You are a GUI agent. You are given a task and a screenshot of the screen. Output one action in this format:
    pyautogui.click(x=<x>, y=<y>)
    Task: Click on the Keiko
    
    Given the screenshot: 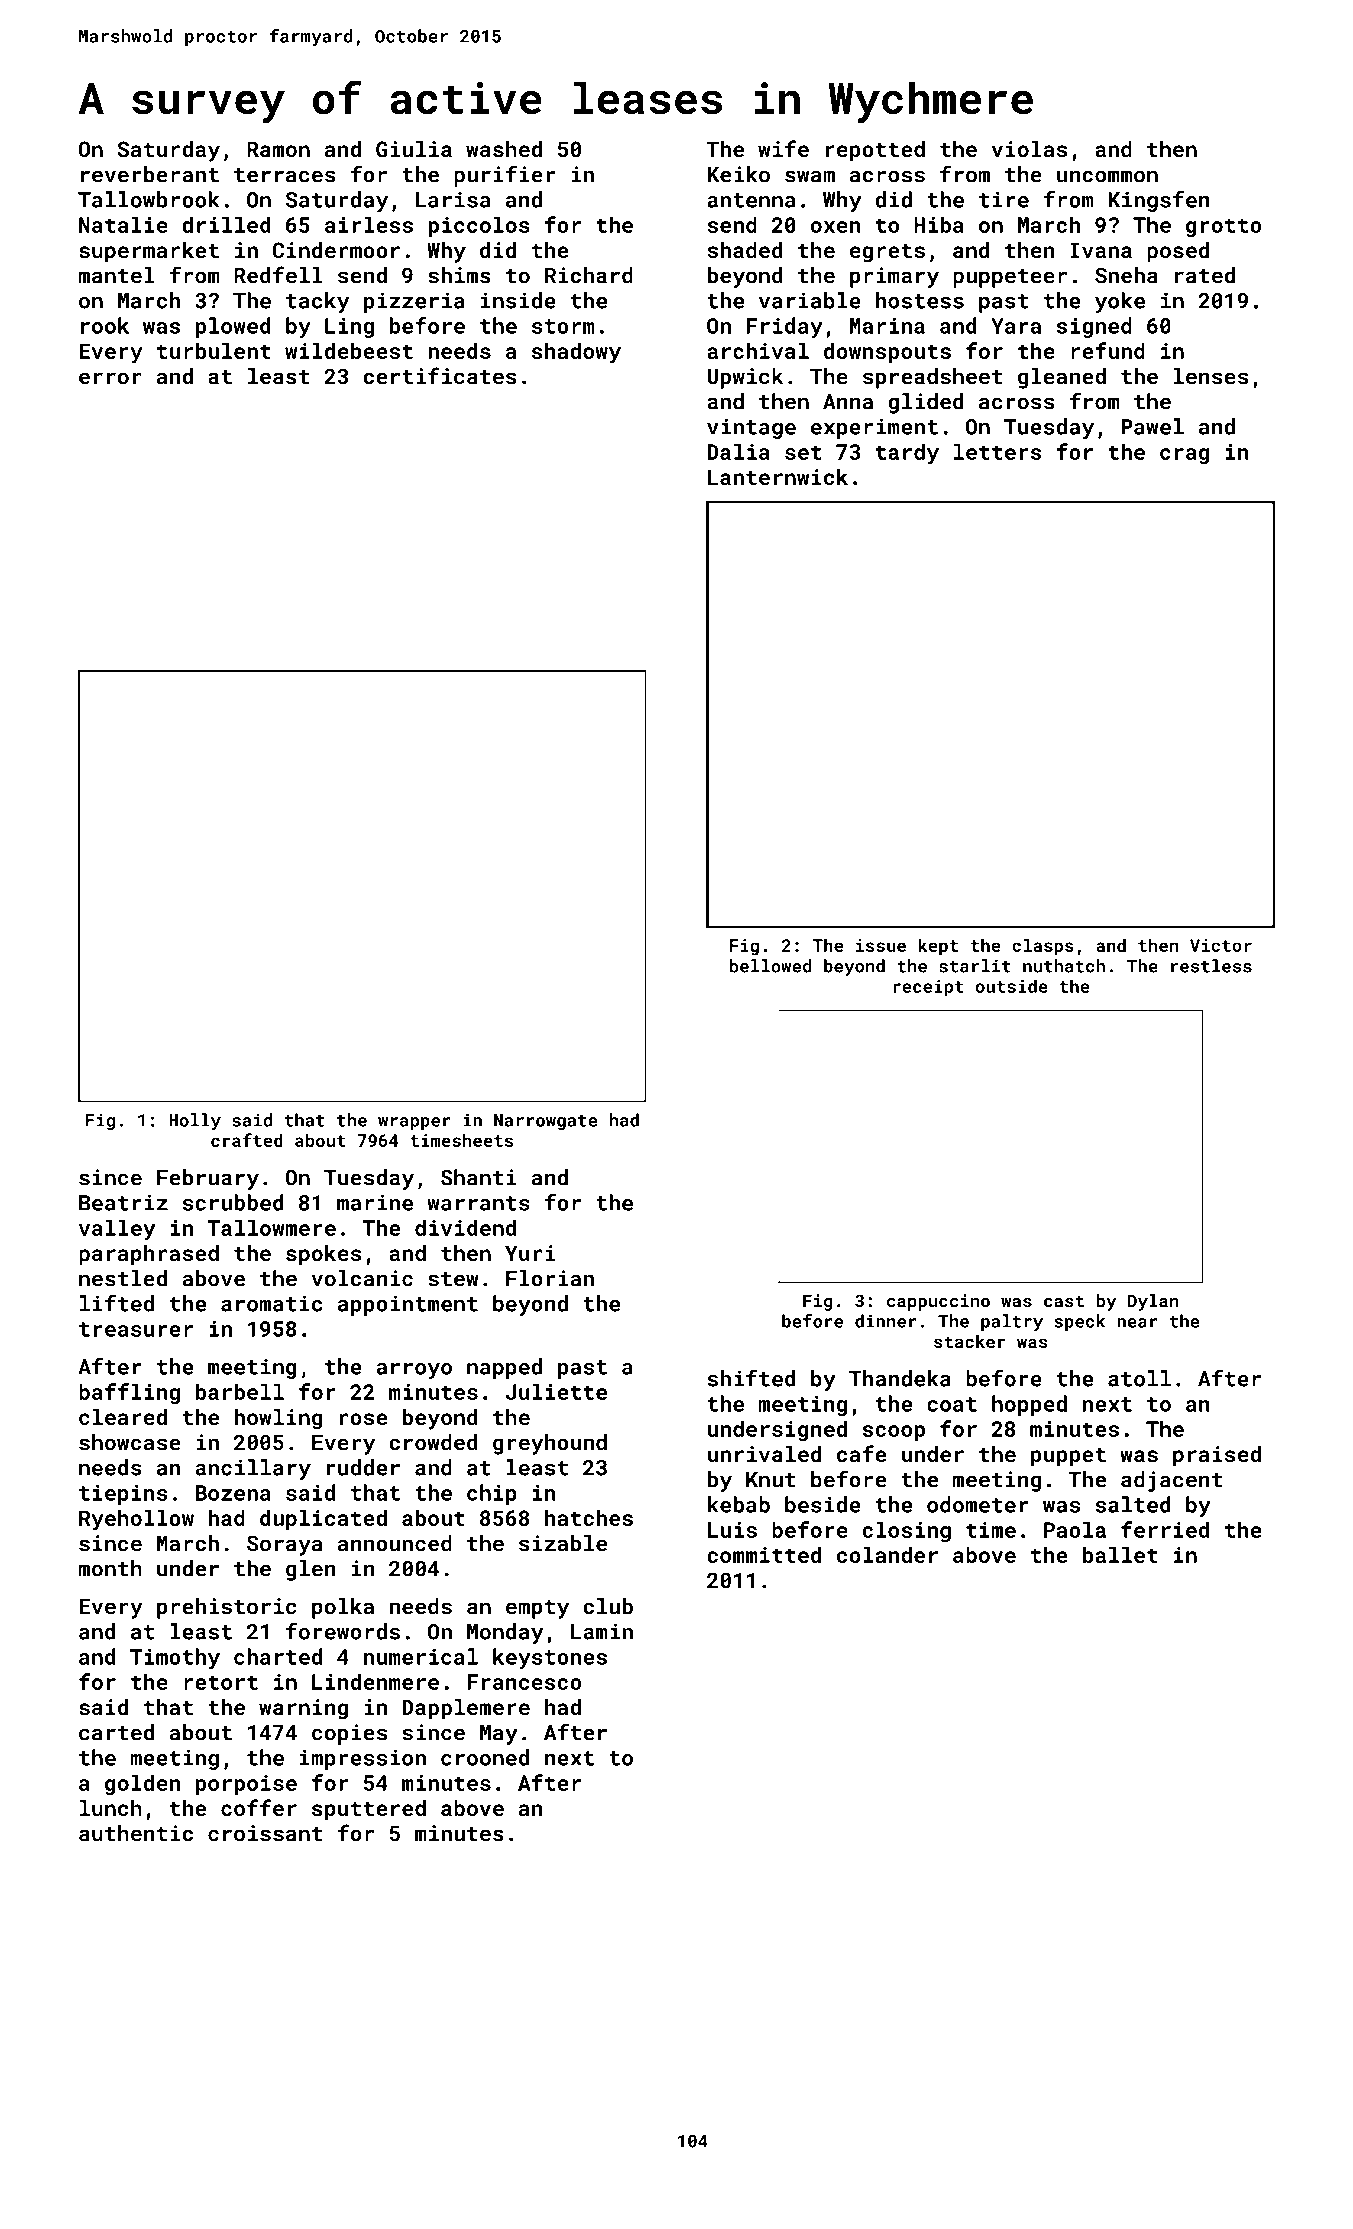 What is the action you would take?
    pyautogui.click(x=738, y=174)
